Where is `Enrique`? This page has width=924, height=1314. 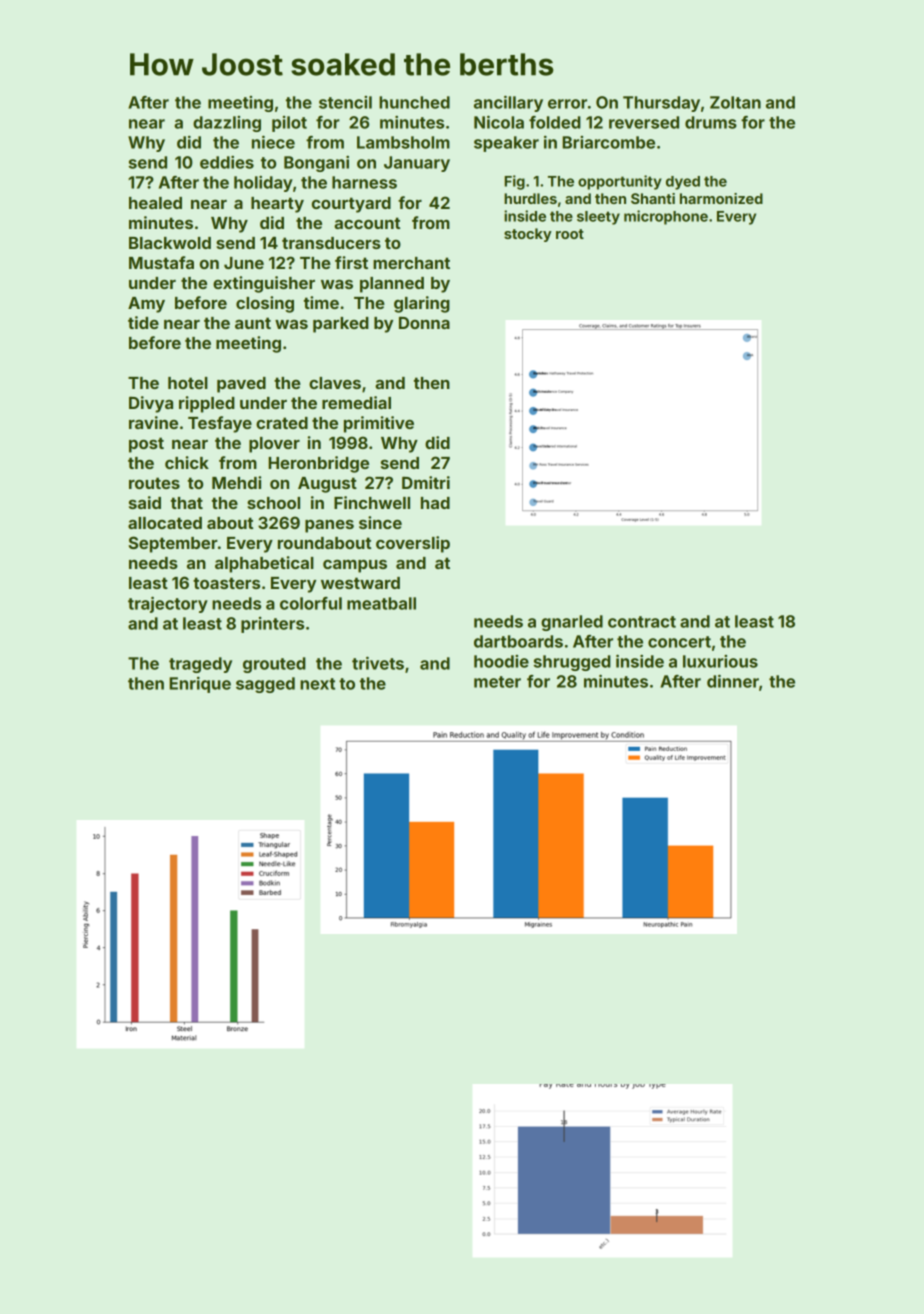
Enrique is located at coordinates (200, 685).
